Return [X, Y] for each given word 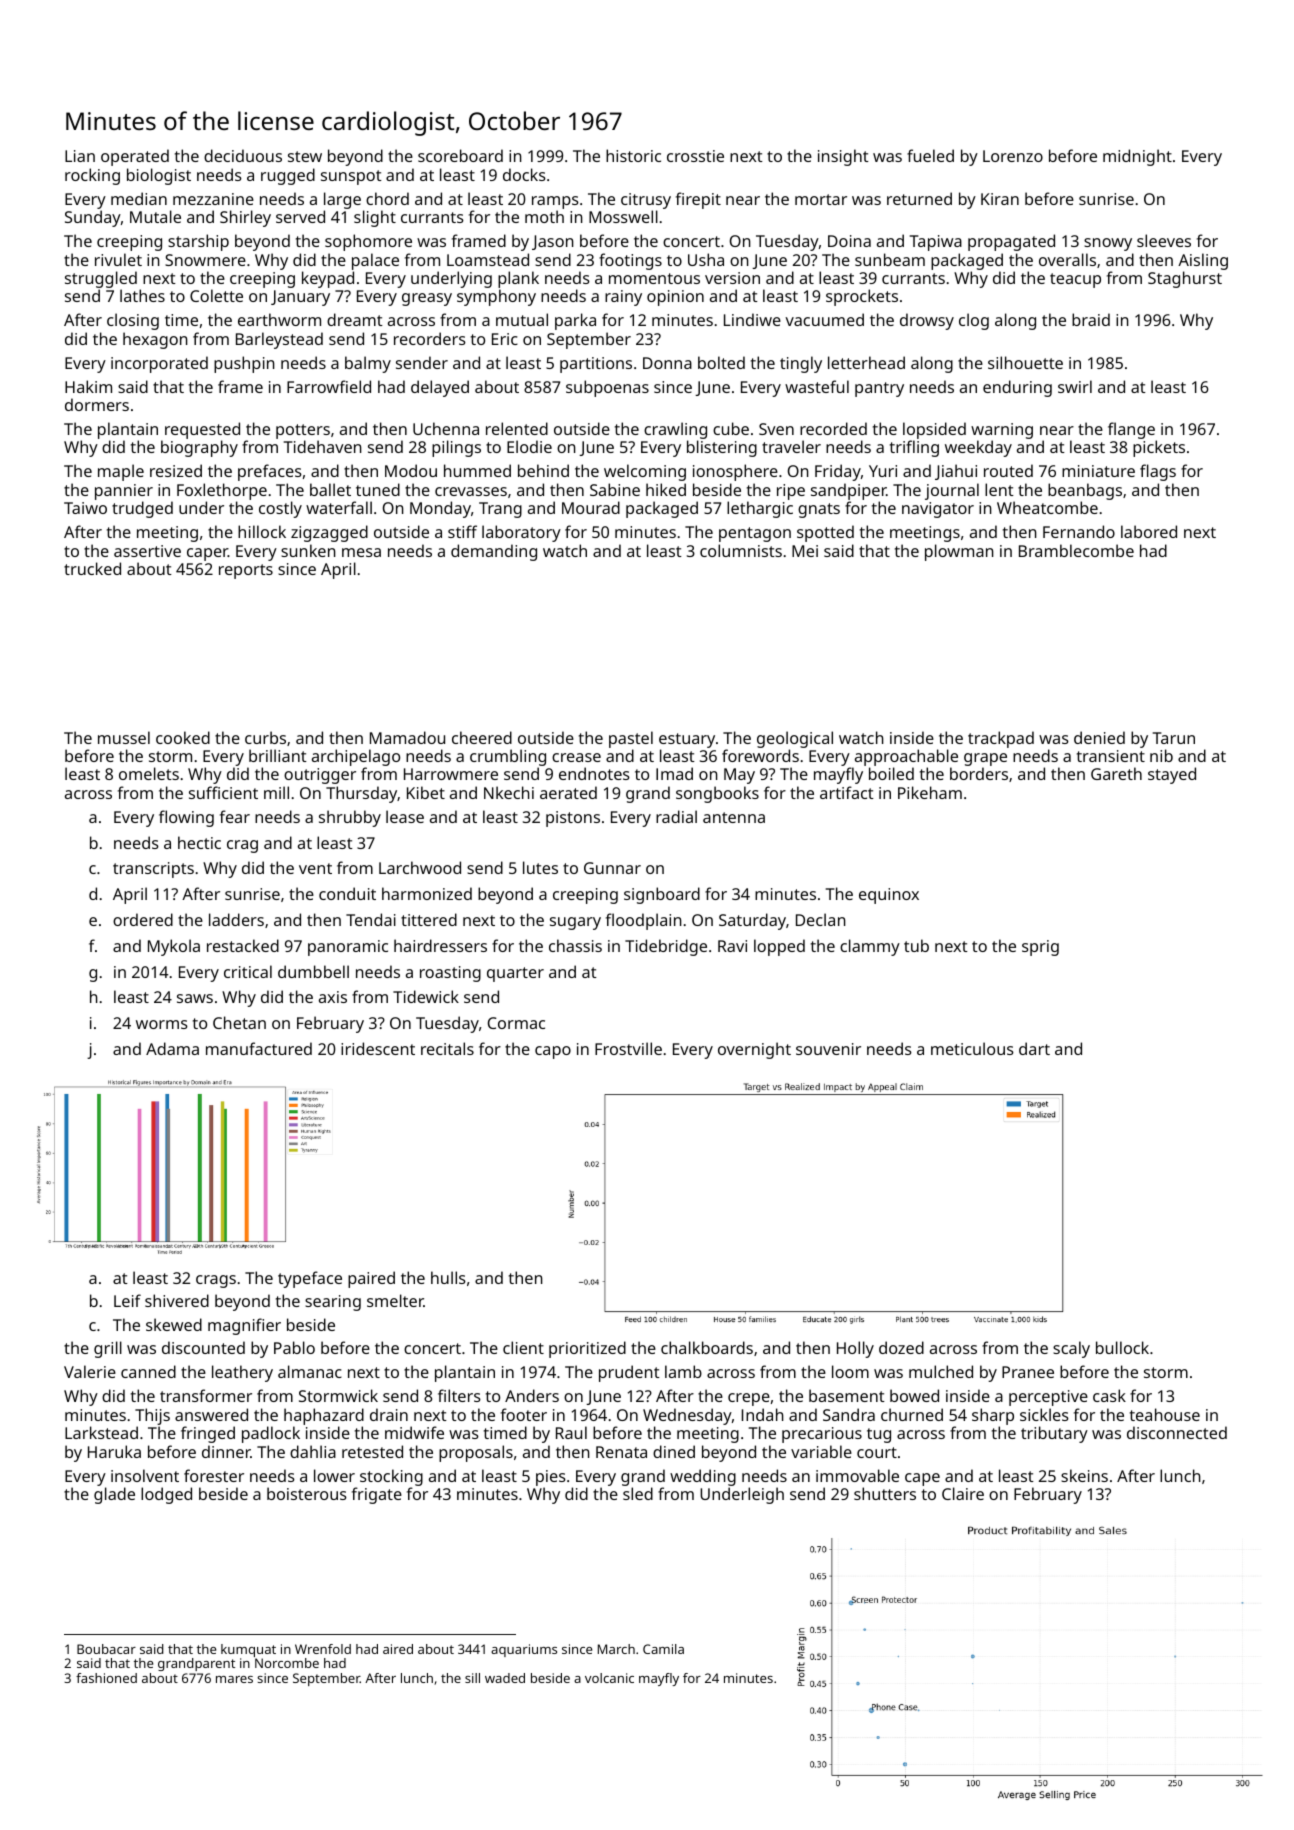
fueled [930, 155]
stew [305, 156]
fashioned [106, 1678]
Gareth [1116, 773]
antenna [734, 817]
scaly [1071, 1349]
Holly [855, 1349]
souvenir [828, 1049]
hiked [666, 489]
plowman [959, 552]
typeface [310, 1279]
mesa [361, 552]
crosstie [695, 156]
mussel [124, 737]
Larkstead [101, 1432]
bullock [1122, 1347]
